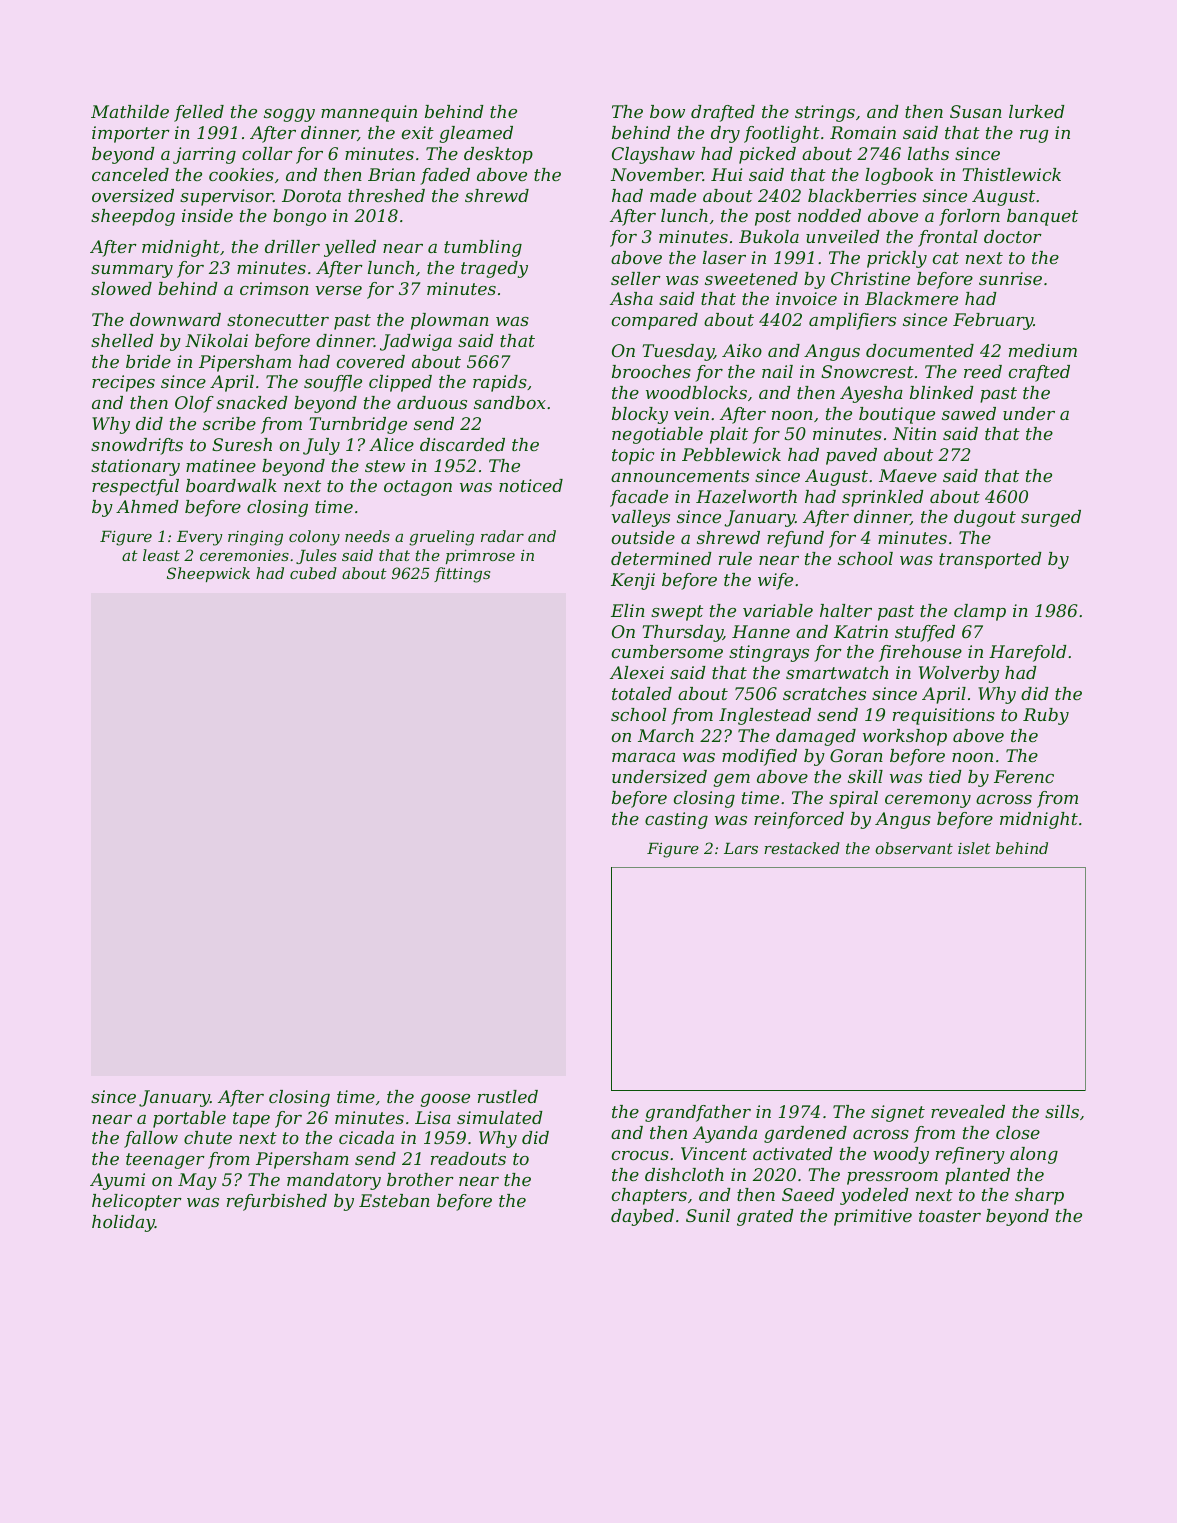  I want to click on octagon, so click(418, 488).
